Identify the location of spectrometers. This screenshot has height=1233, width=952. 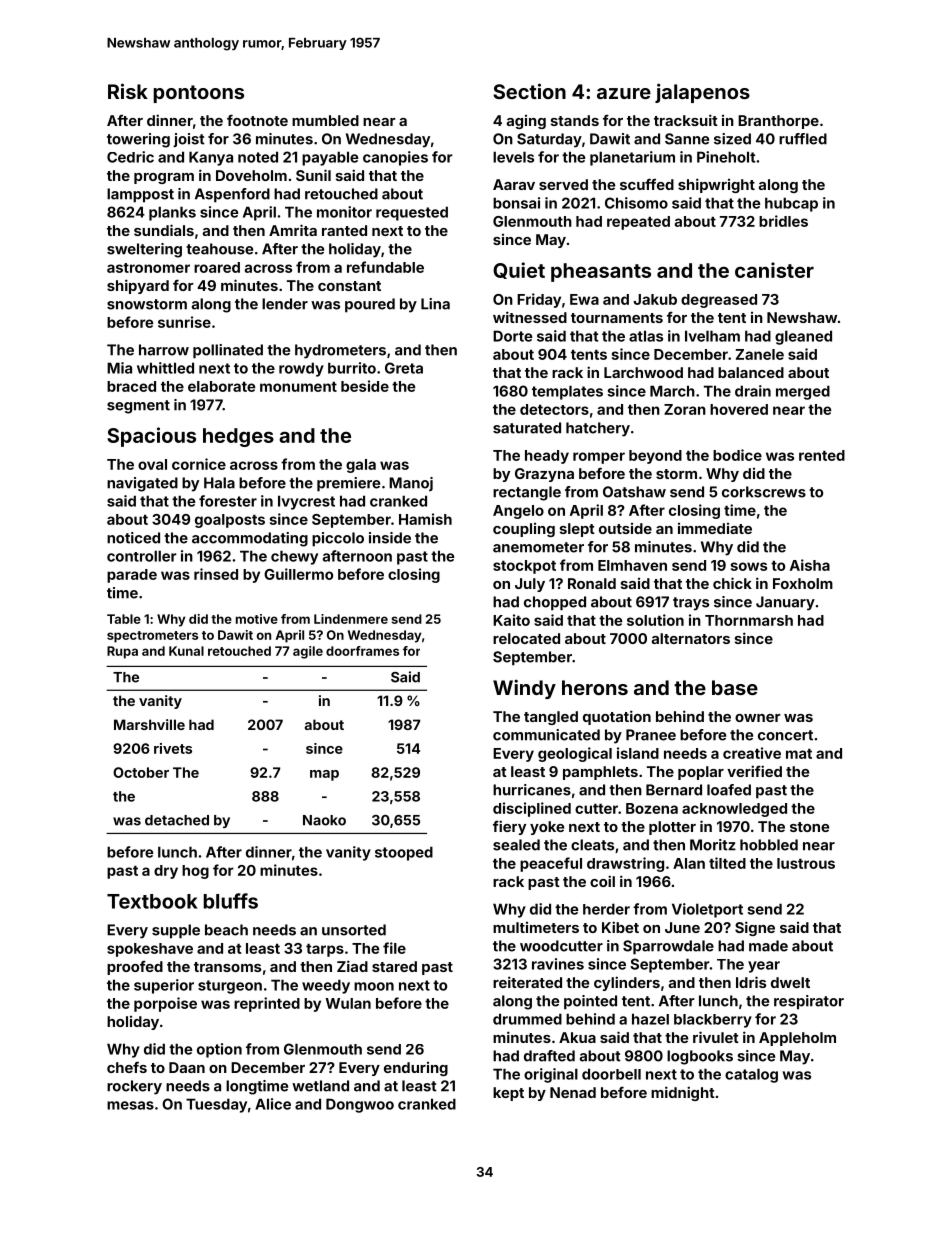
(152, 637).
